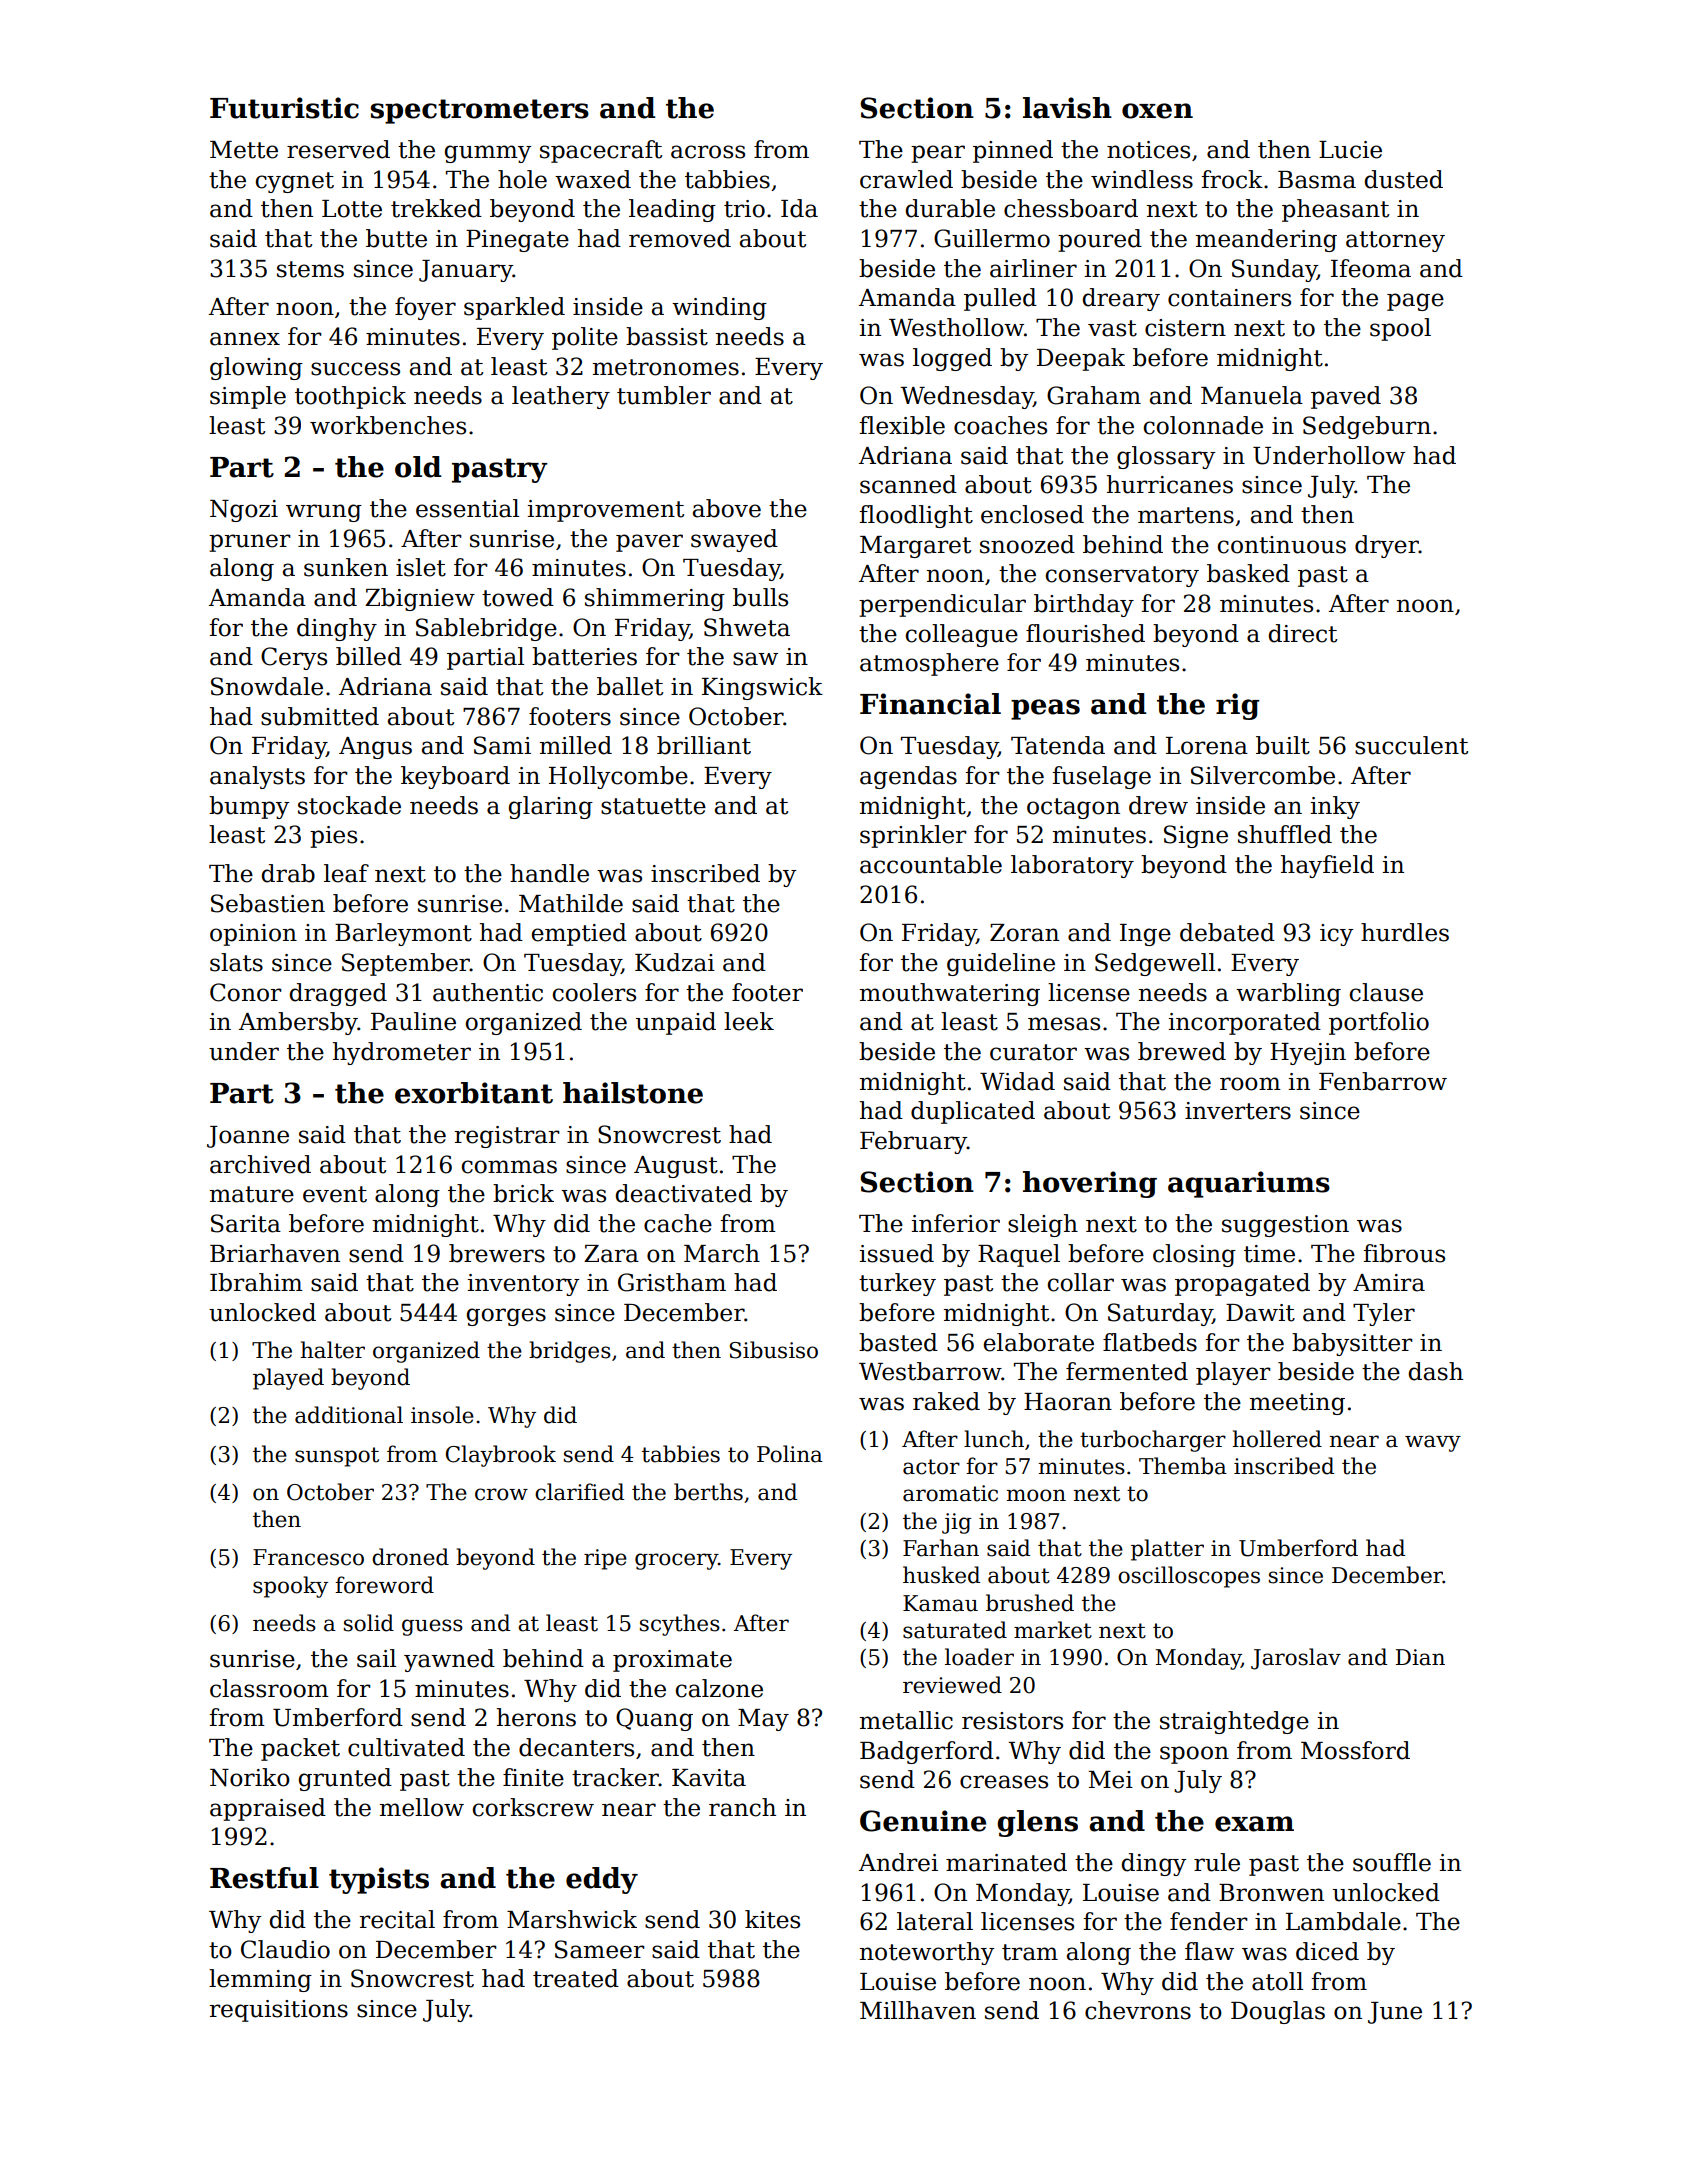 The image size is (1683, 2178). I want to click on sunspot, so click(337, 1457).
